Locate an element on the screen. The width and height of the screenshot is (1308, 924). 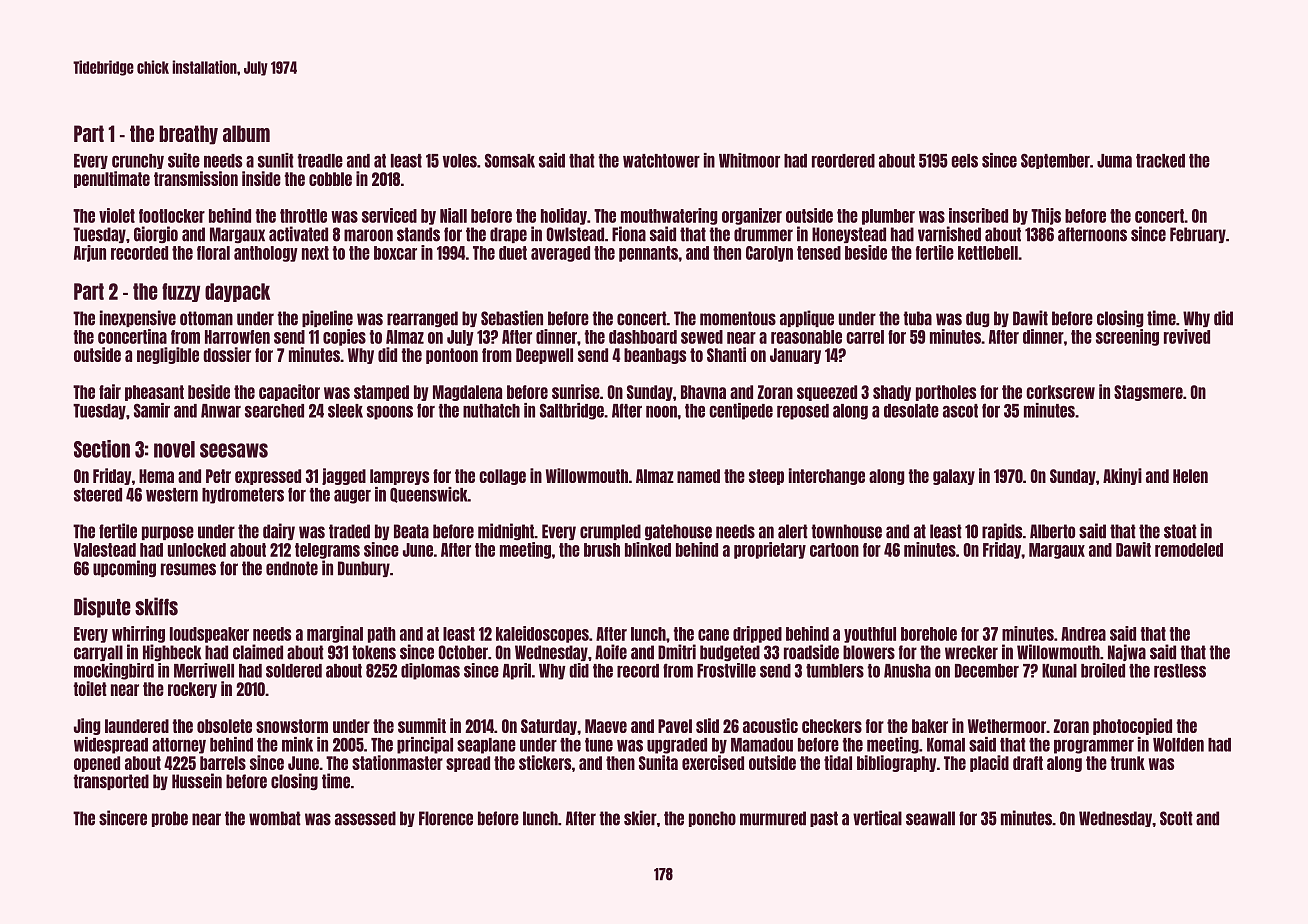
eels is located at coordinates (964, 161).
